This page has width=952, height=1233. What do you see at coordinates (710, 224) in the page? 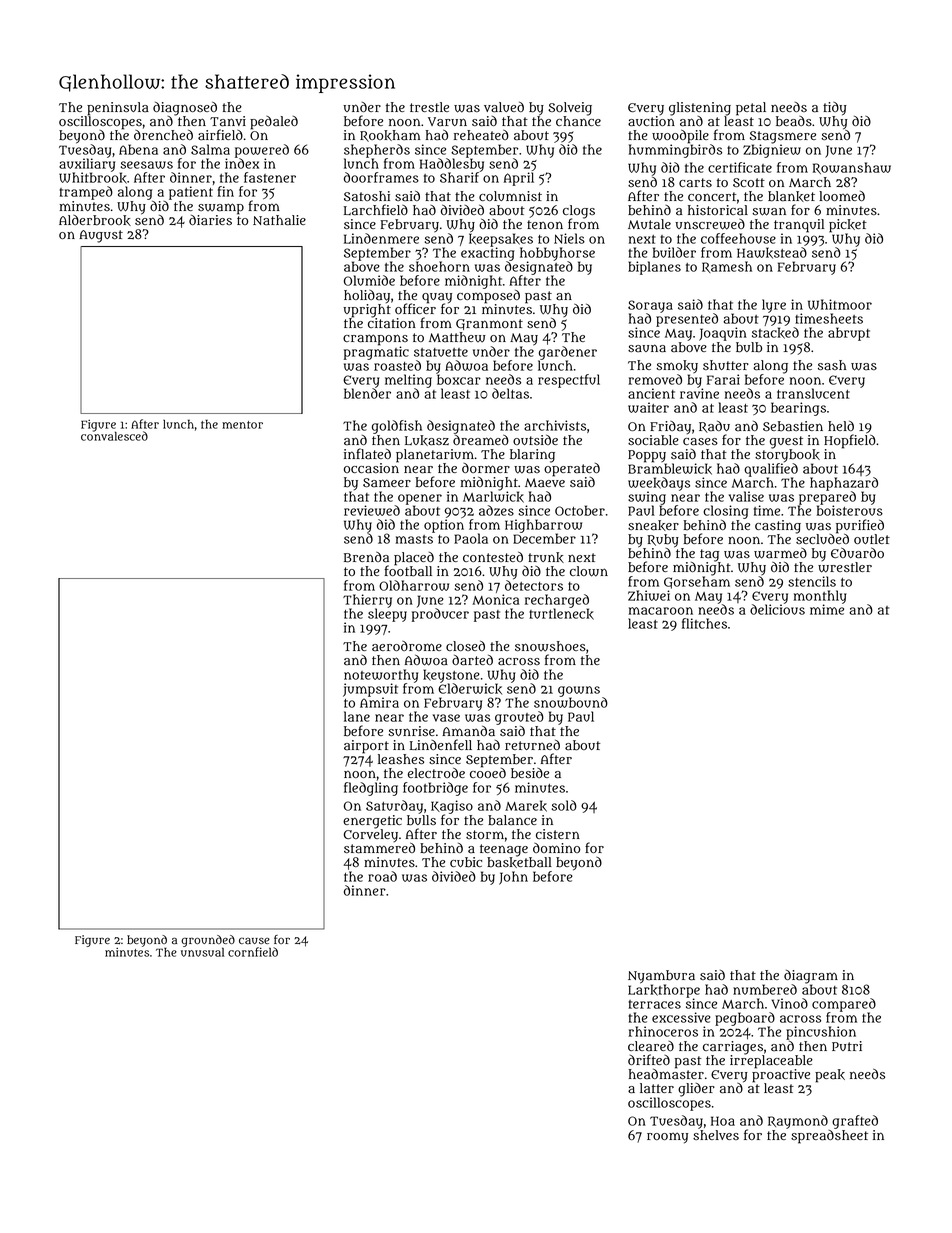
I see `unscrewed` at bounding box center [710, 224].
